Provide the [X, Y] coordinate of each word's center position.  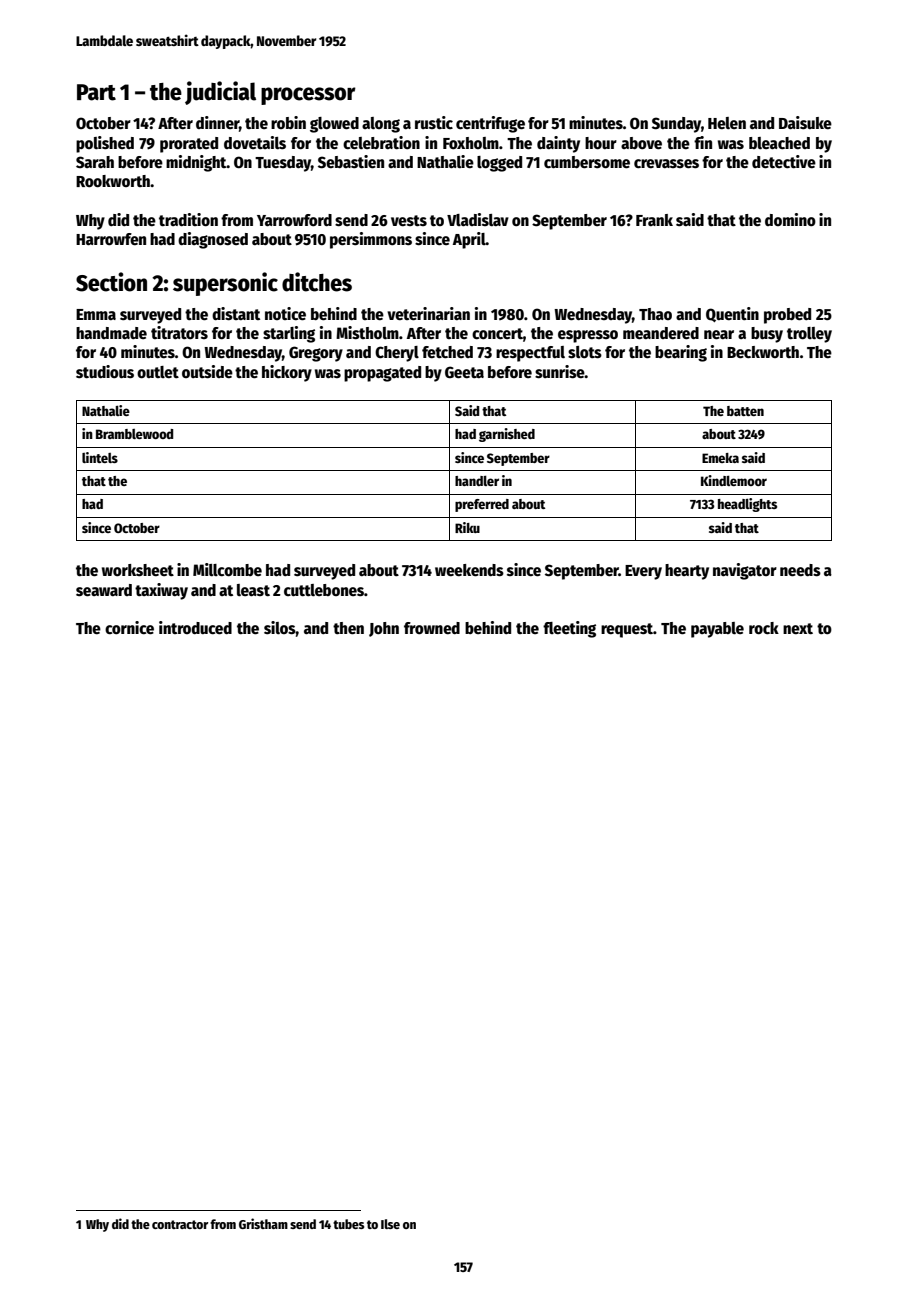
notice [285, 314]
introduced [195, 628]
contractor [180, 1224]
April [469, 240]
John [384, 629]
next [798, 628]
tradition [188, 220]
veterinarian [428, 314]
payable [717, 630]
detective [784, 162]
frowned [432, 628]
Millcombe [227, 570]
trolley [809, 335]
